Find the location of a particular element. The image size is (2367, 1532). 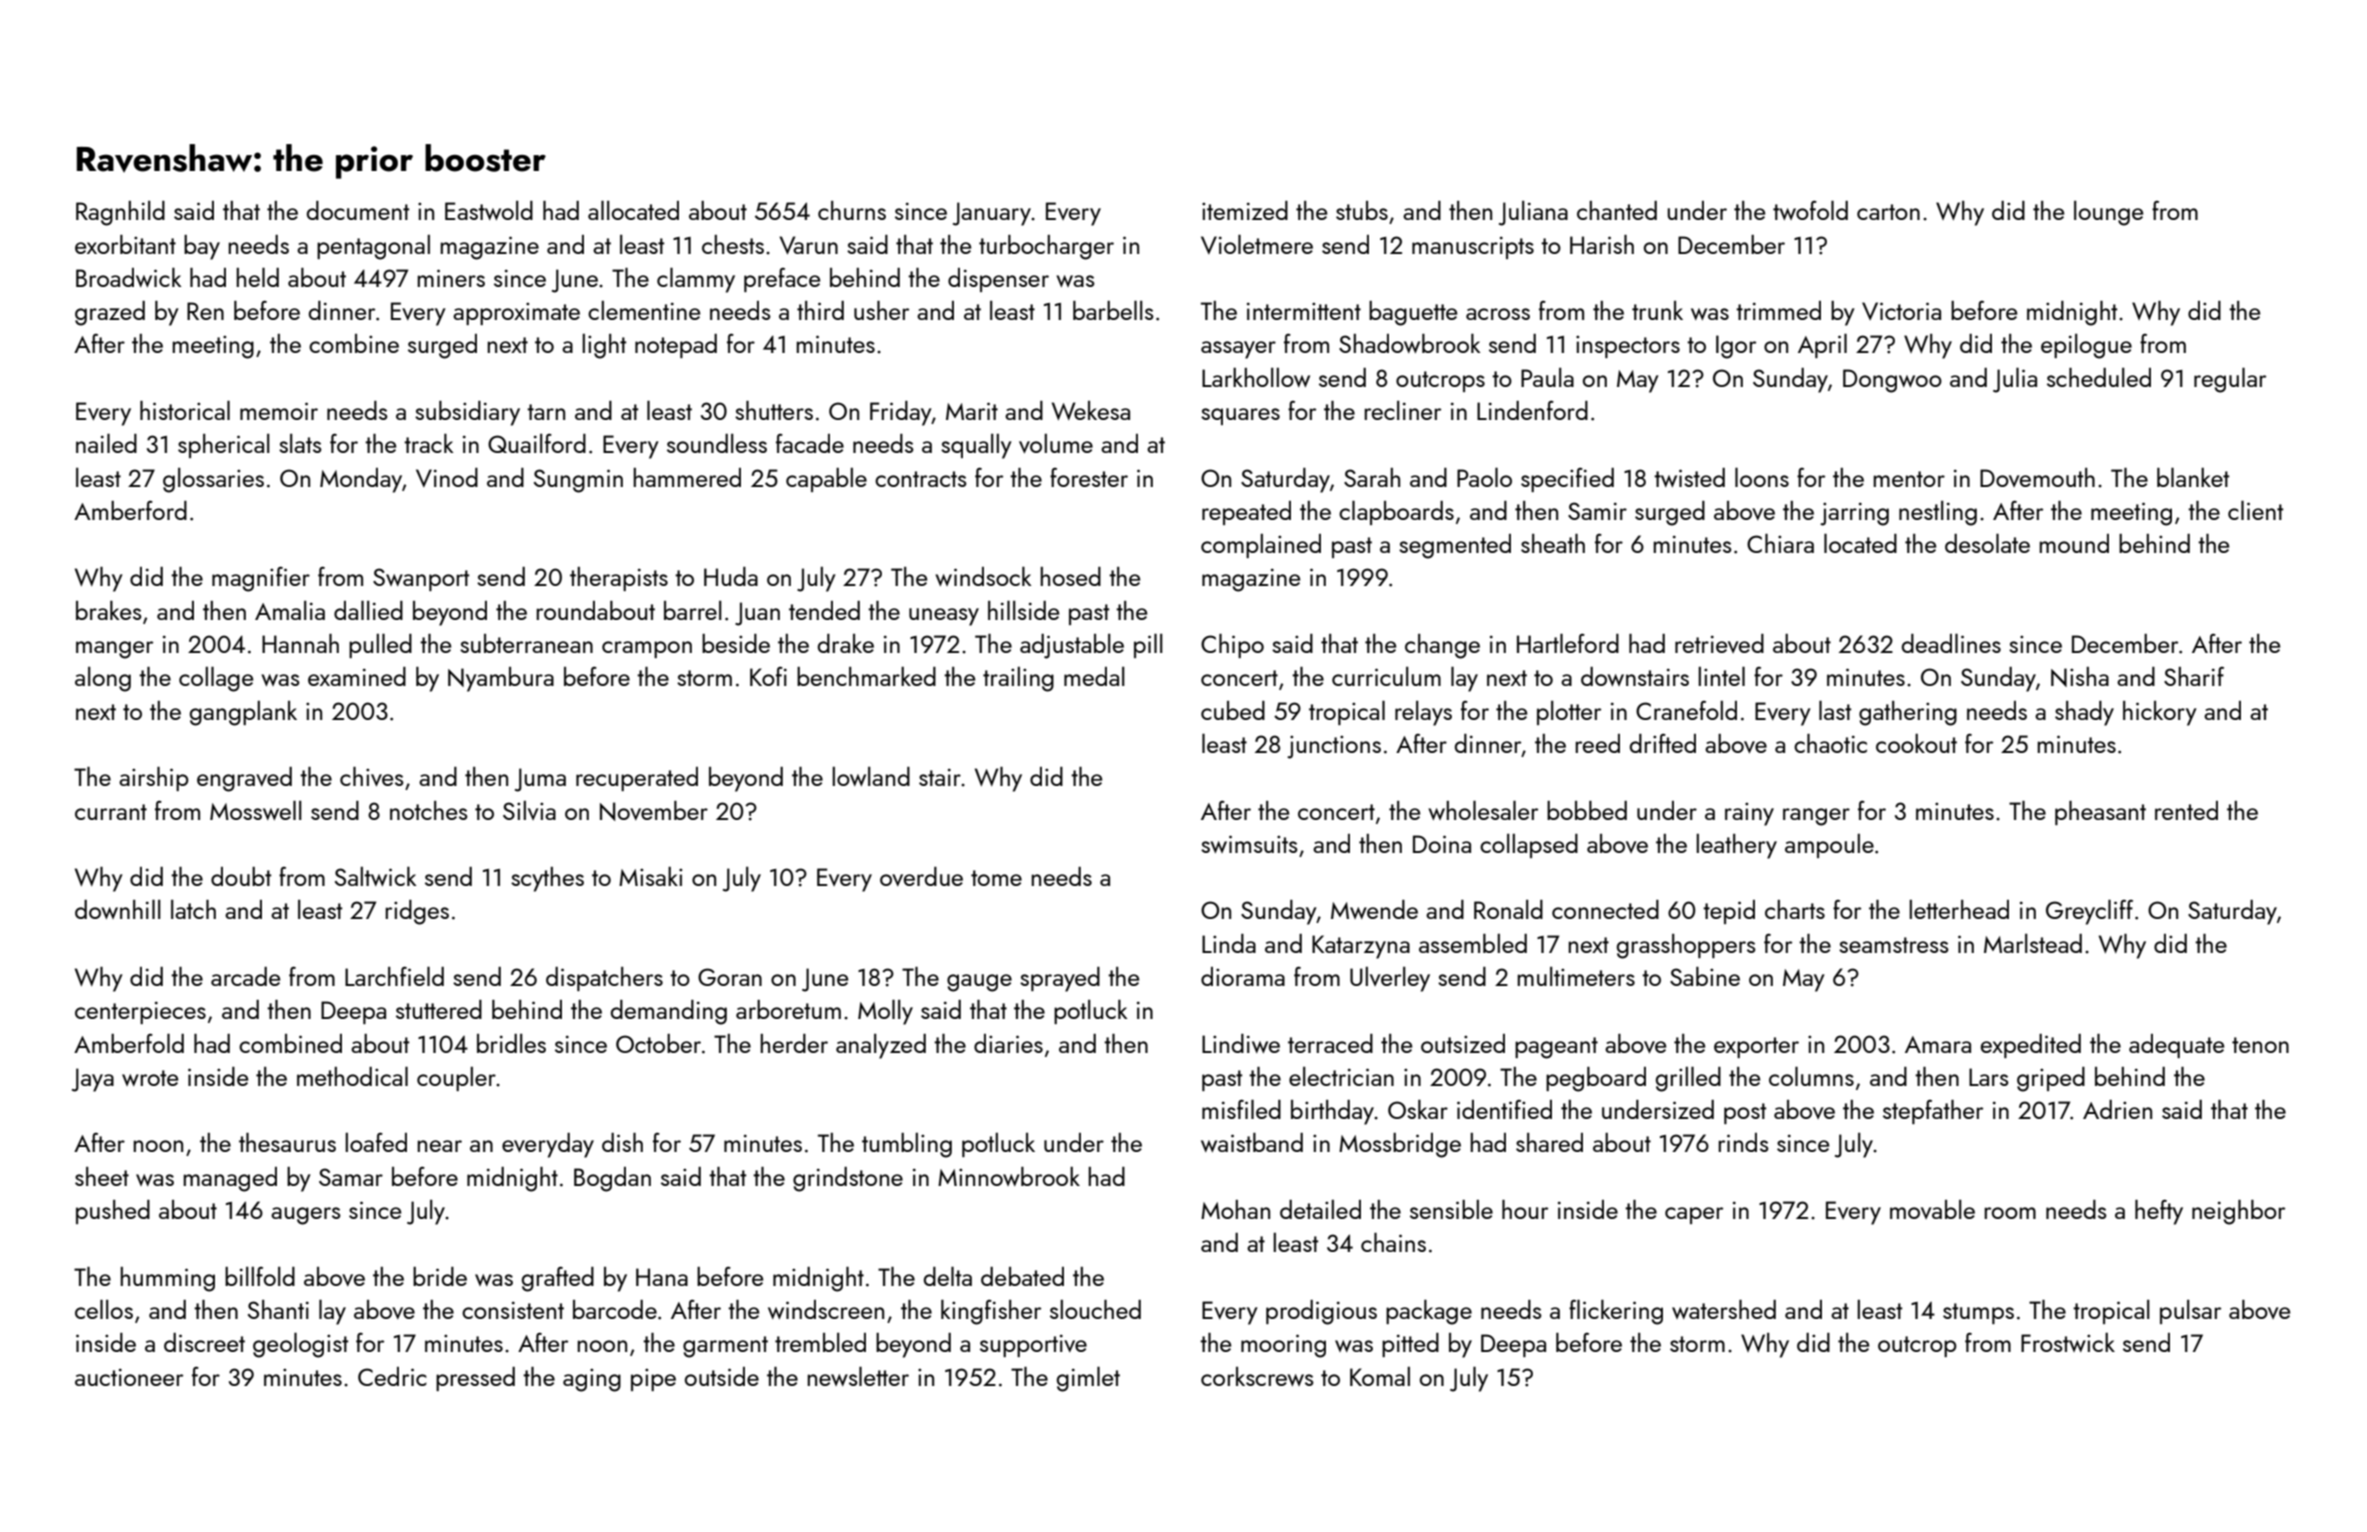

lounge is located at coordinates (2108, 213).
